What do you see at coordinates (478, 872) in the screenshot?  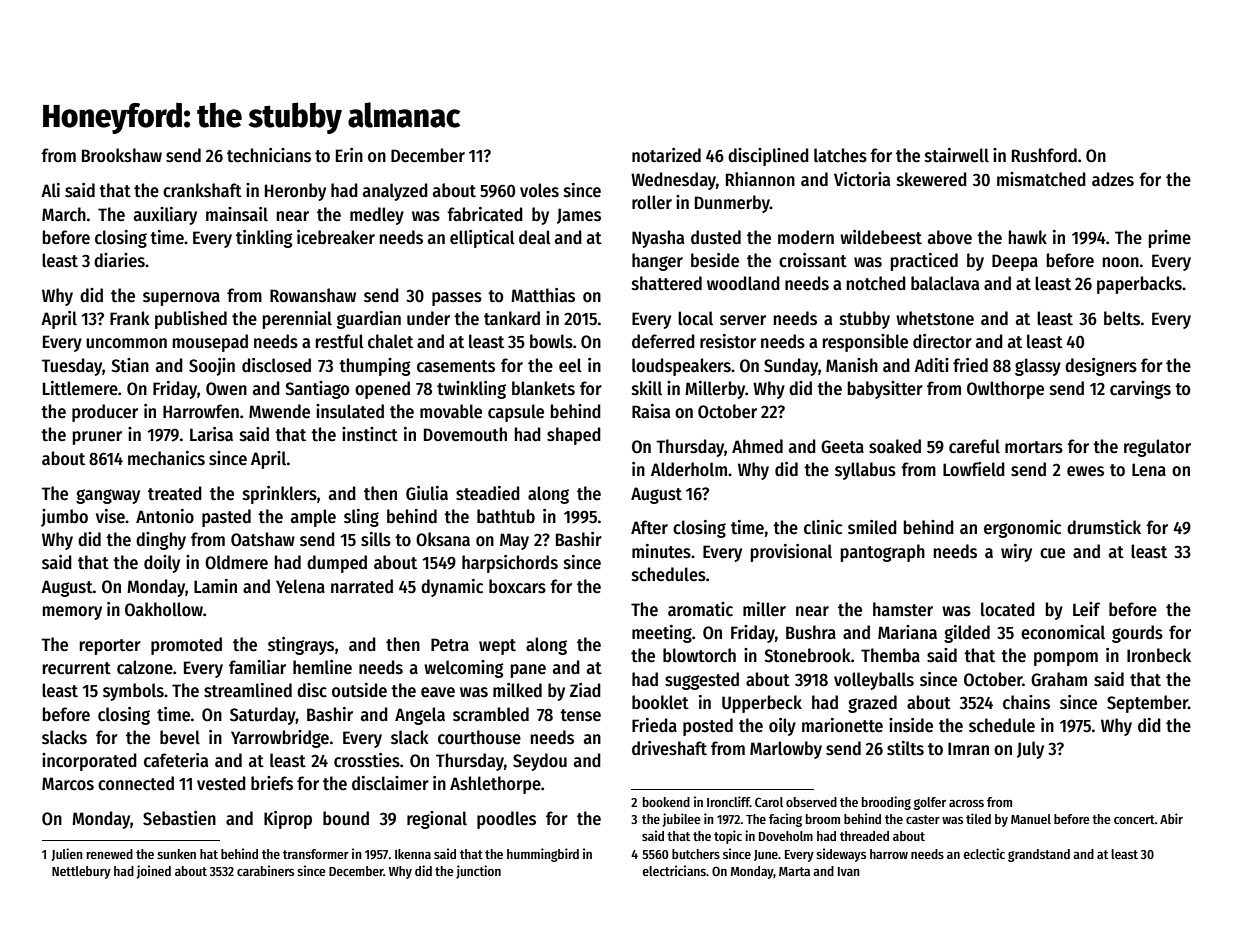 I see `junction` at bounding box center [478, 872].
